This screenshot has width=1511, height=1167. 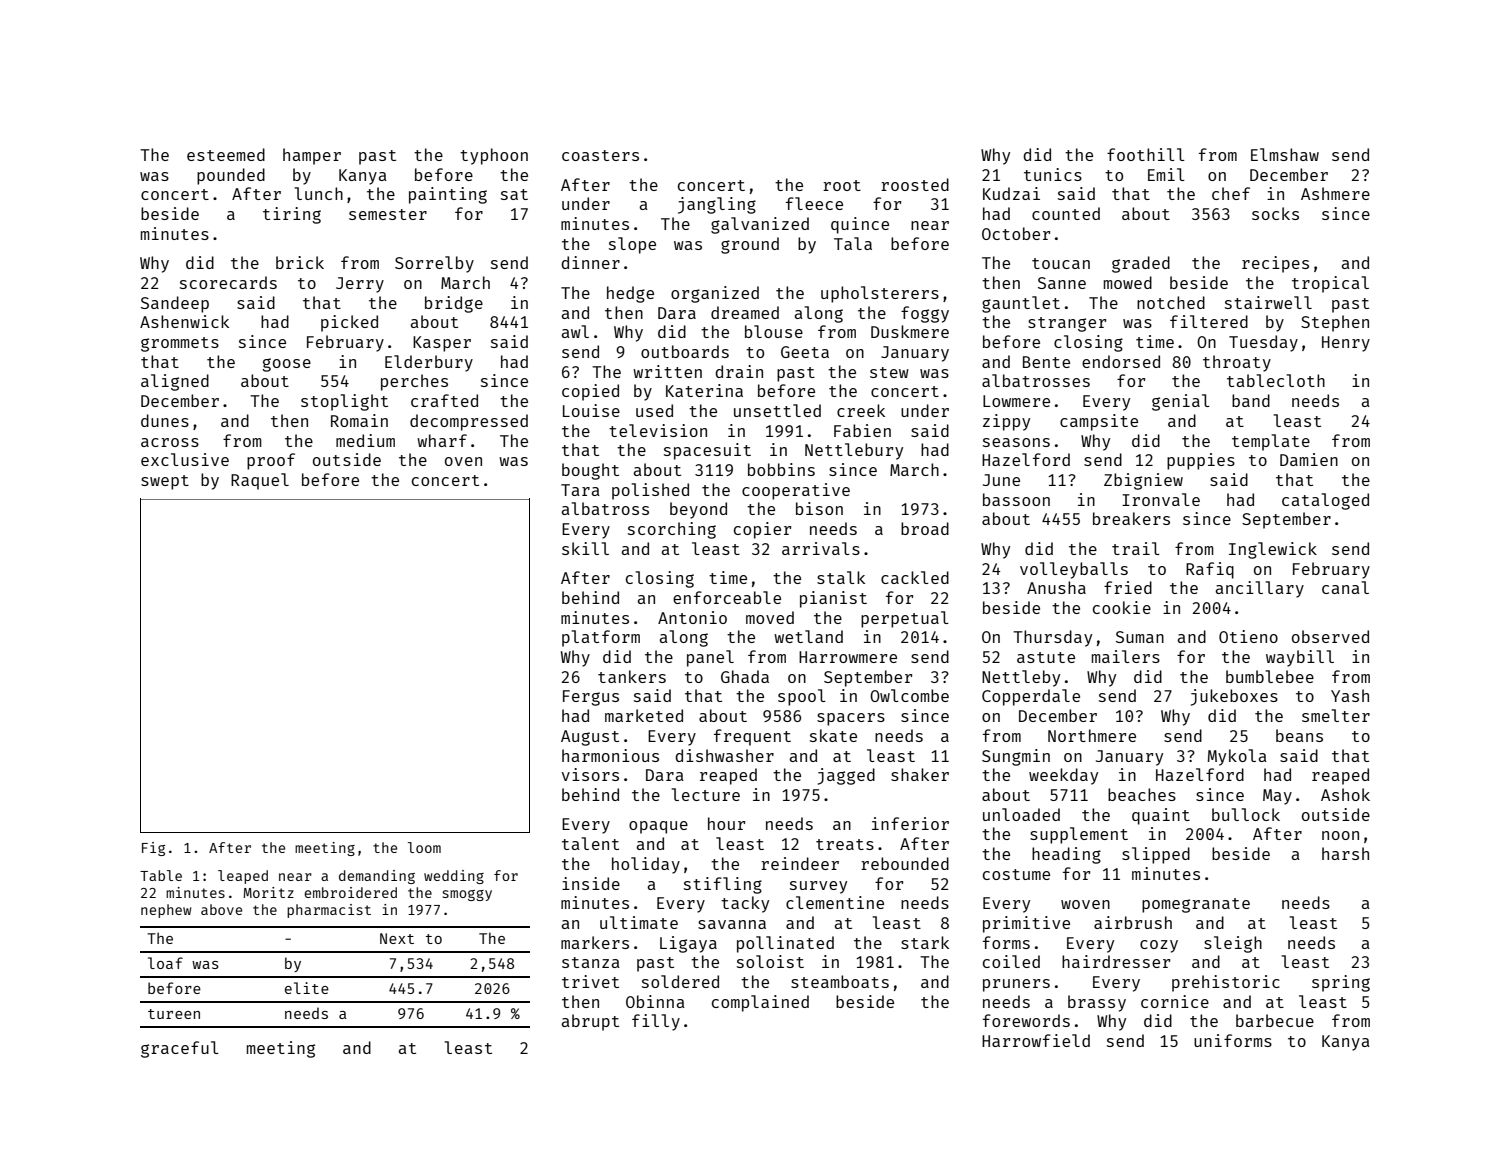 What do you see at coordinates (312, 156) in the screenshot?
I see `hamper` at bounding box center [312, 156].
